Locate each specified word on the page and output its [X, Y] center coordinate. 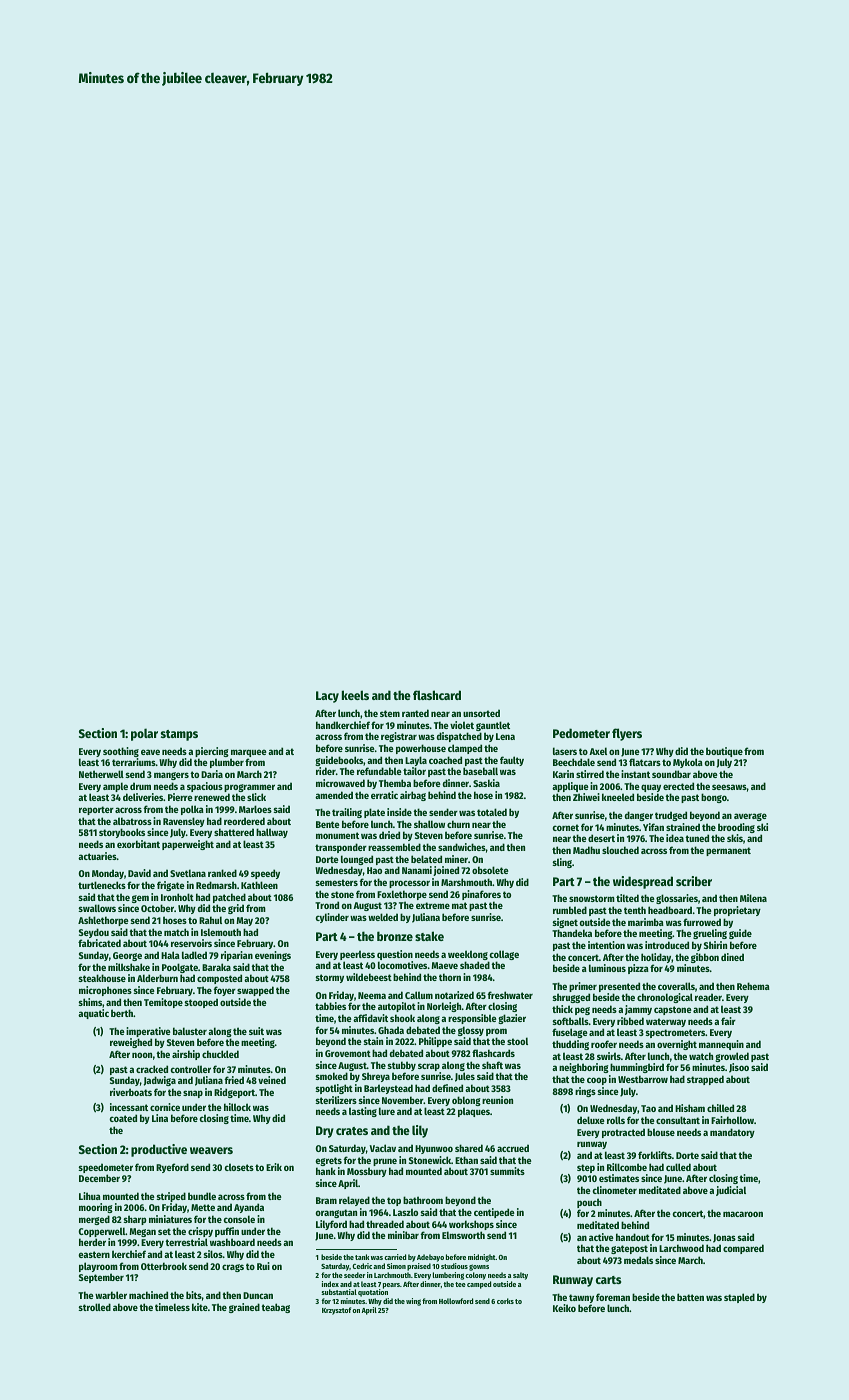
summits [507, 1171]
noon [142, 1055]
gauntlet [493, 726]
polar [144, 734]
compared [743, 1249]
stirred [590, 774]
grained [244, 1308]
